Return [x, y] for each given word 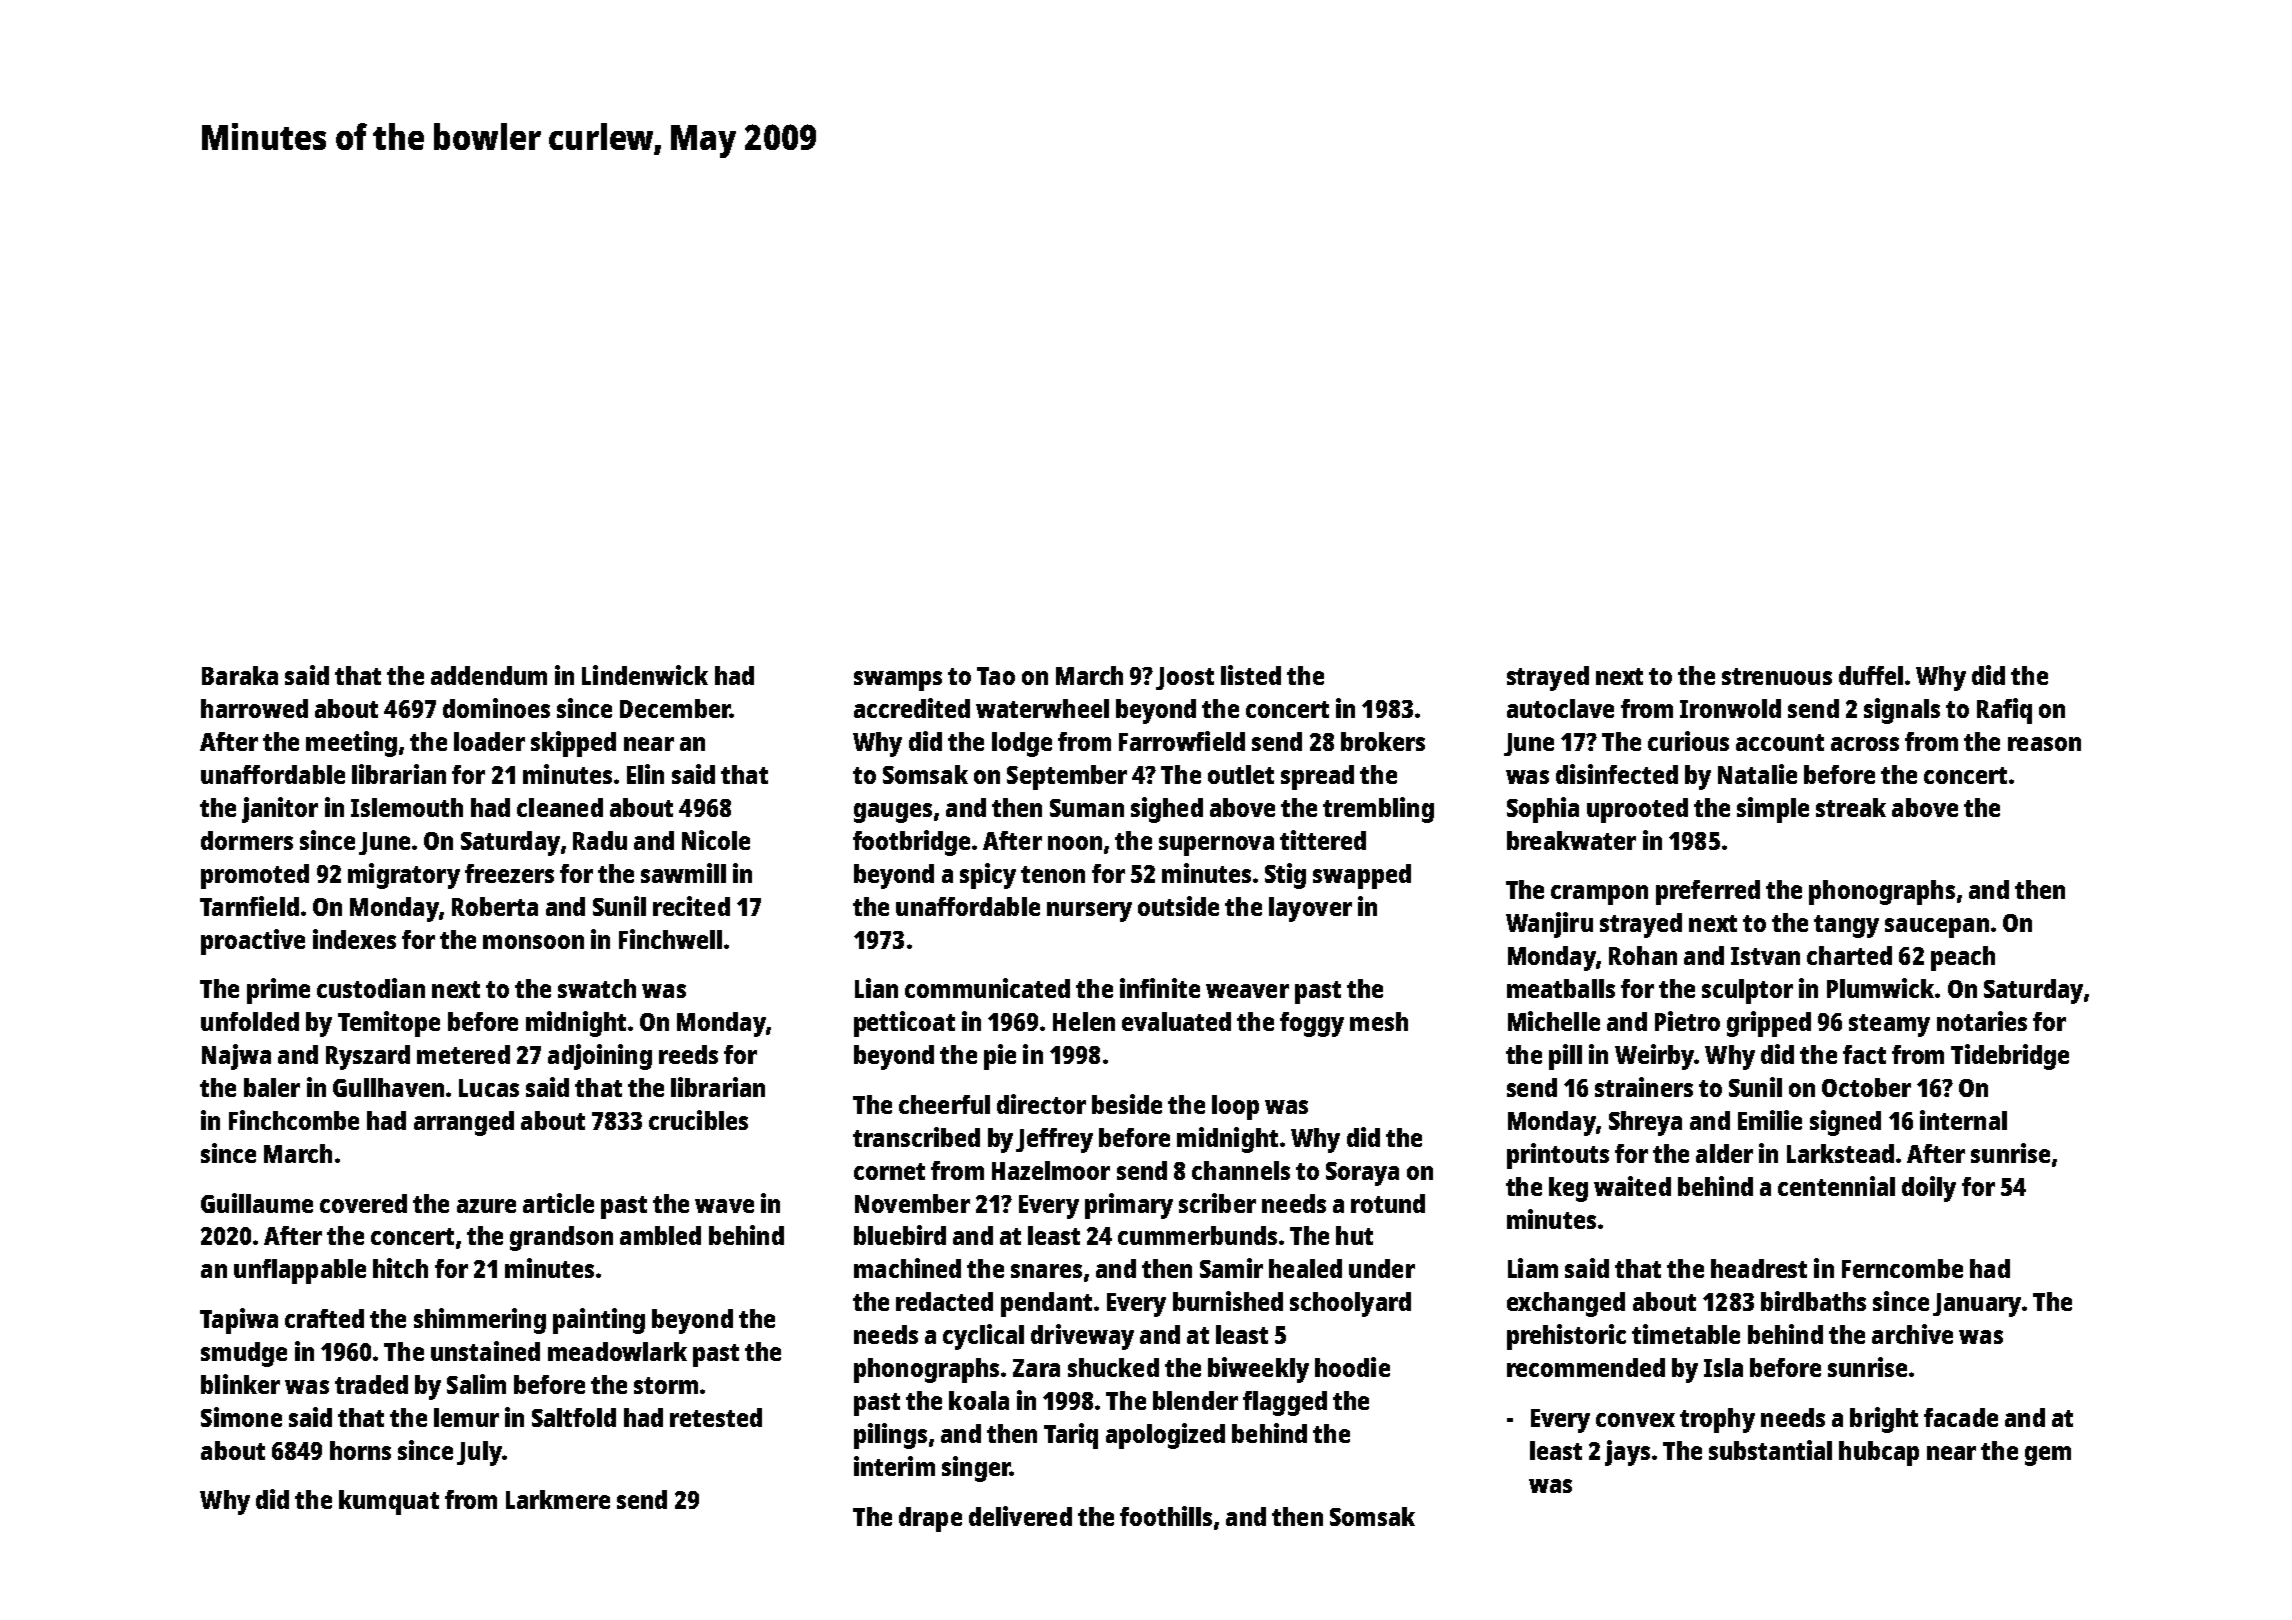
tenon [1053, 874]
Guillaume [257, 1203]
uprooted [1637, 810]
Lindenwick [645, 675]
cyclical [983, 1337]
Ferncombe [1902, 1268]
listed [1251, 675]
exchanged [1566, 1304]
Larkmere [558, 1499]
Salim [476, 1384]
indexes [354, 939]
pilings [890, 1436]
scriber [1217, 1203]
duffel [1871, 675]
